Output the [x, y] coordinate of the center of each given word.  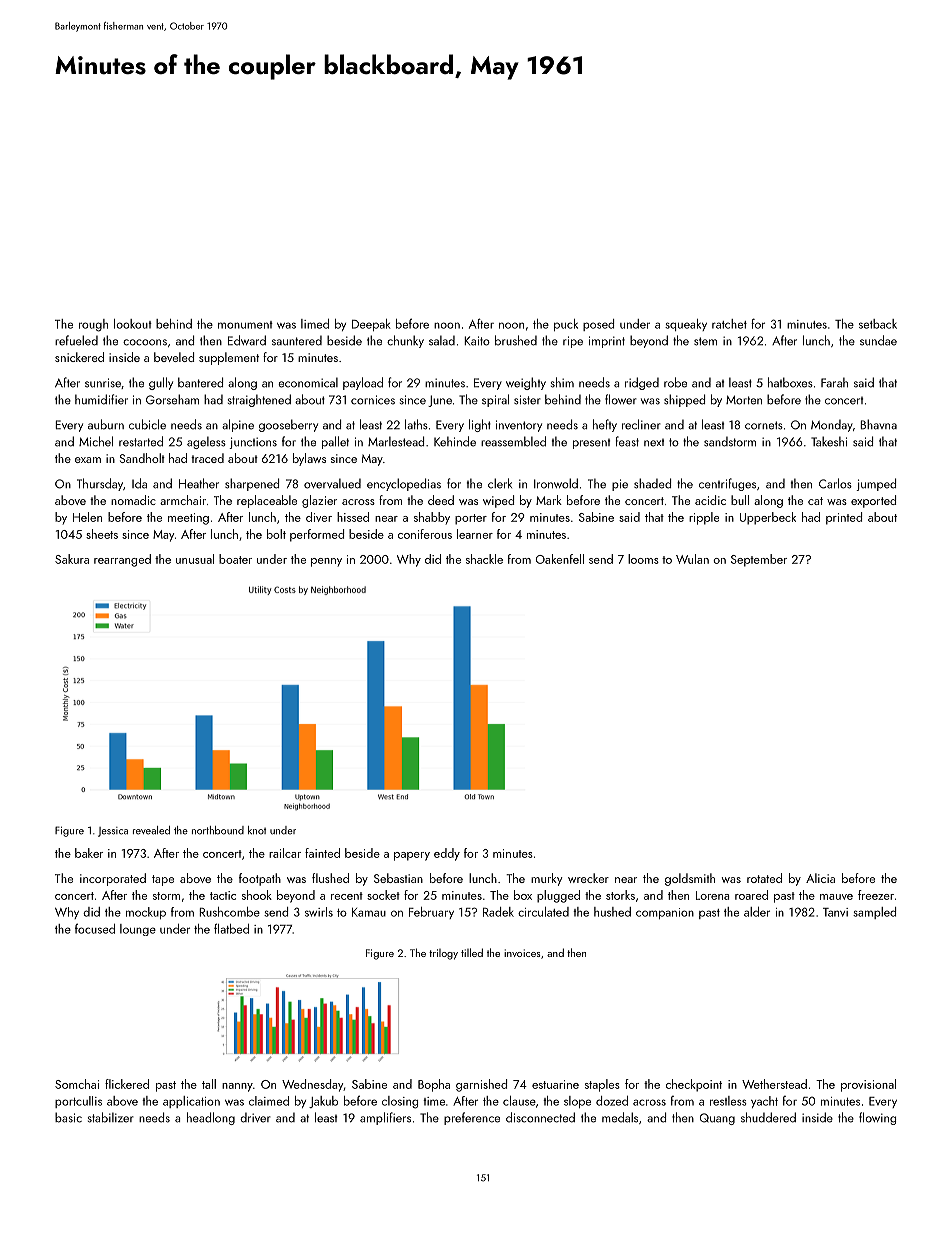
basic [68, 1117]
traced [207, 458]
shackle [484, 559]
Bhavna [878, 424]
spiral [495, 400]
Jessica [113, 832]
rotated [764, 878]
